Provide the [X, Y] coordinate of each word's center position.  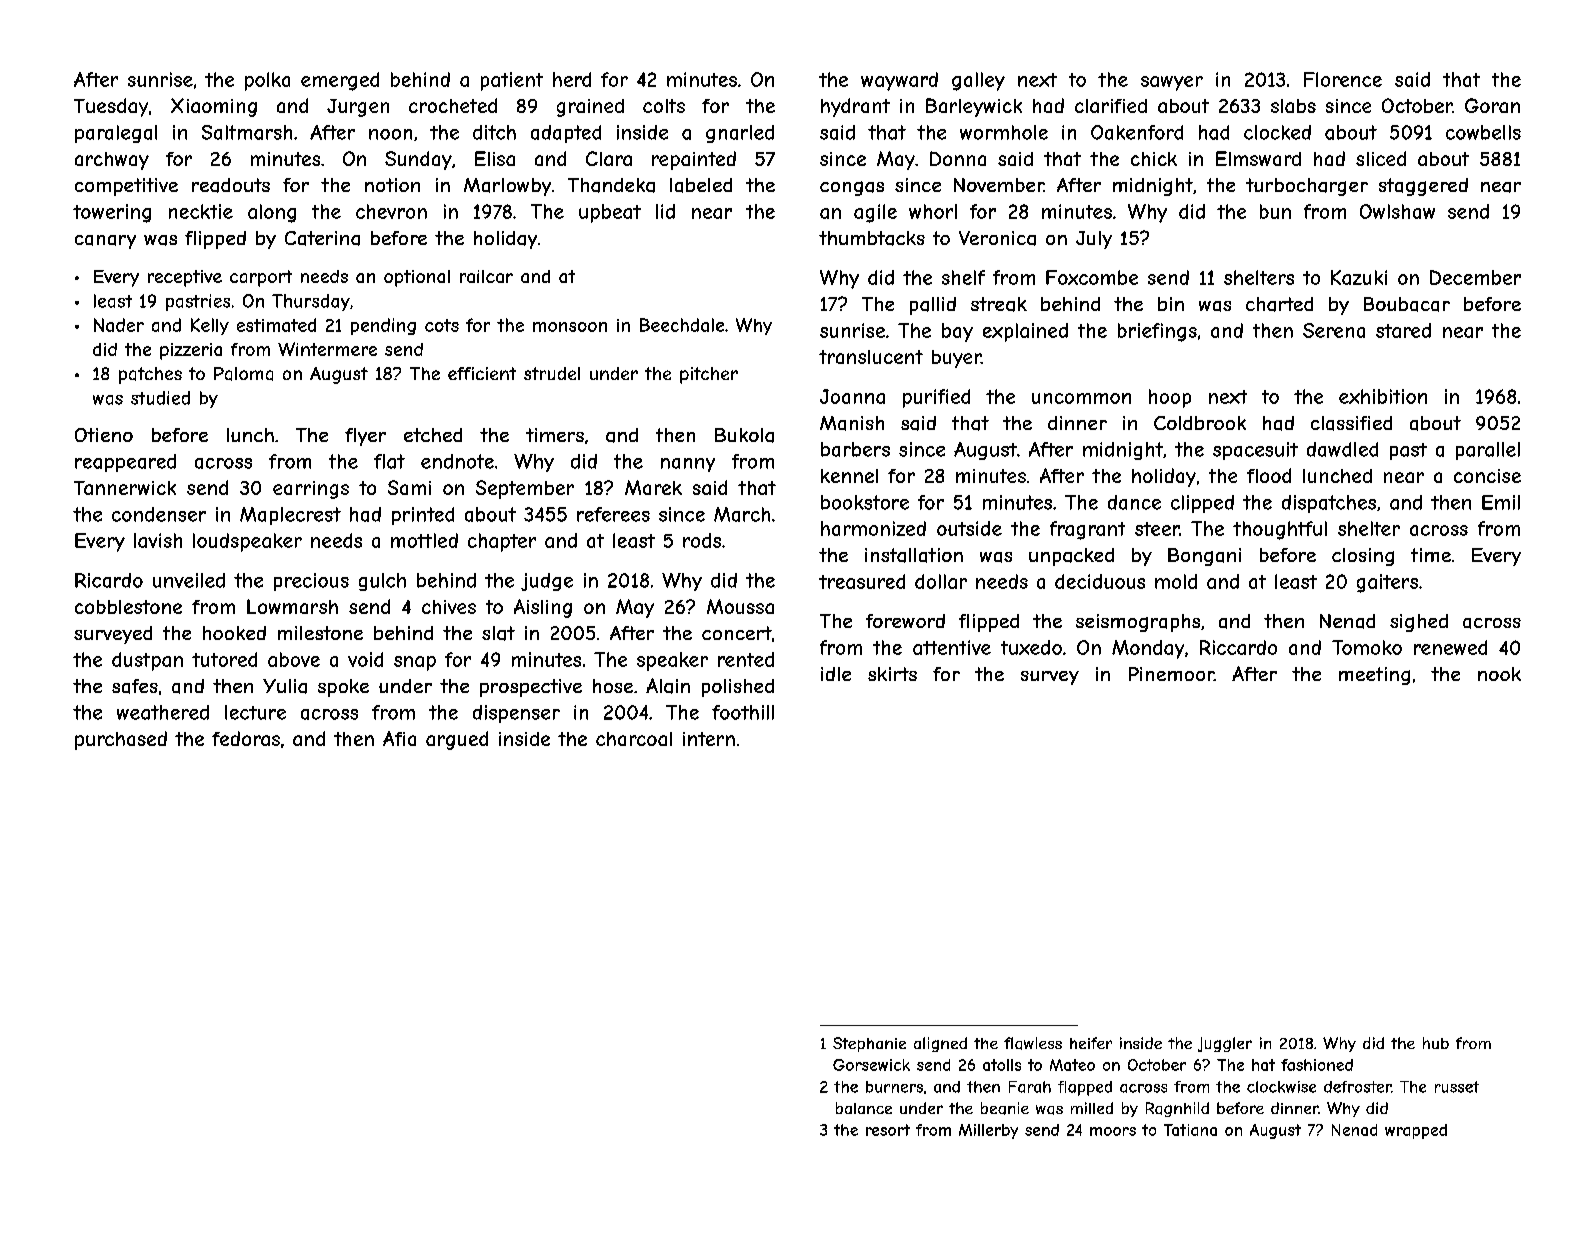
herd [572, 79]
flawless [1033, 1043]
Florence [1343, 79]
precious [311, 582]
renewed [1450, 647]
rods [702, 540]
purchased [121, 740]
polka [267, 81]
